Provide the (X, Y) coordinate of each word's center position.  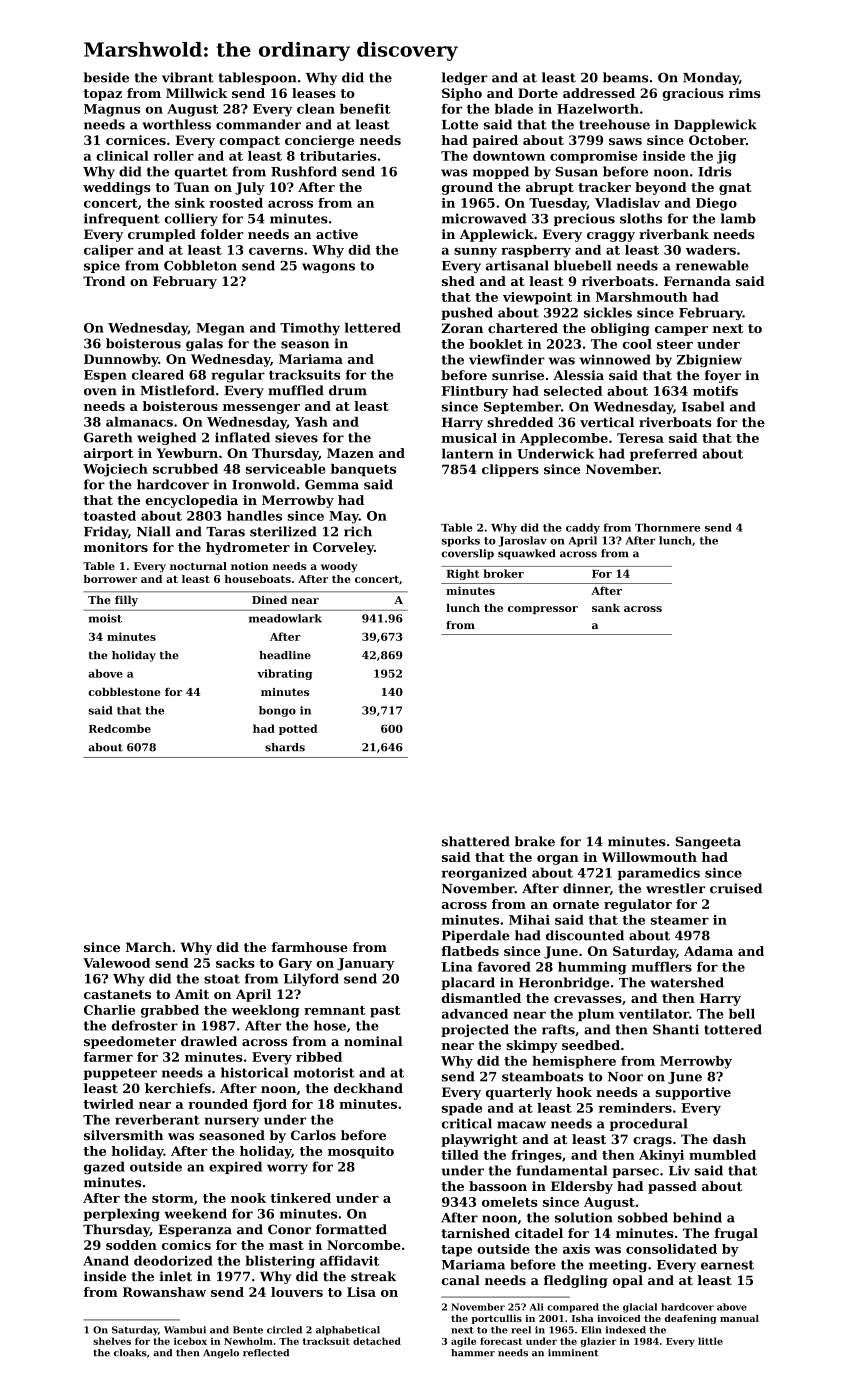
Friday (106, 532)
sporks (460, 541)
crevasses (588, 999)
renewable (712, 265)
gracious (693, 94)
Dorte (538, 93)
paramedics (659, 873)
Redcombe (120, 728)
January (366, 964)
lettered (373, 327)
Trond (104, 281)
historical (254, 1072)
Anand (106, 1260)
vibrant (188, 77)
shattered (476, 841)
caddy (583, 528)
